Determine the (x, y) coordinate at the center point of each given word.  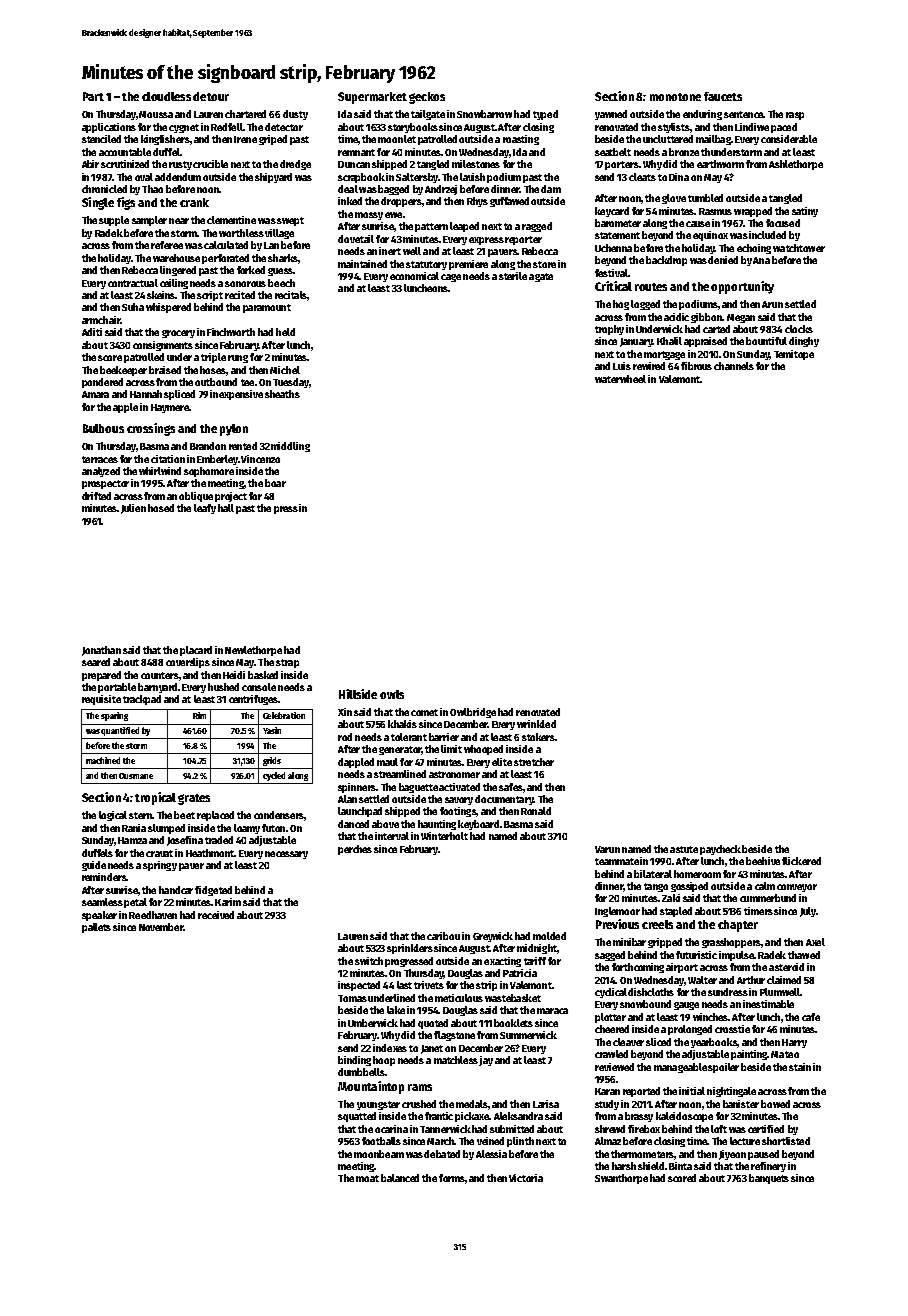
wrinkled (536, 724)
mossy (369, 216)
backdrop (666, 261)
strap (287, 663)
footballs (381, 1141)
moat (367, 1178)
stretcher (534, 762)
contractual (133, 283)
